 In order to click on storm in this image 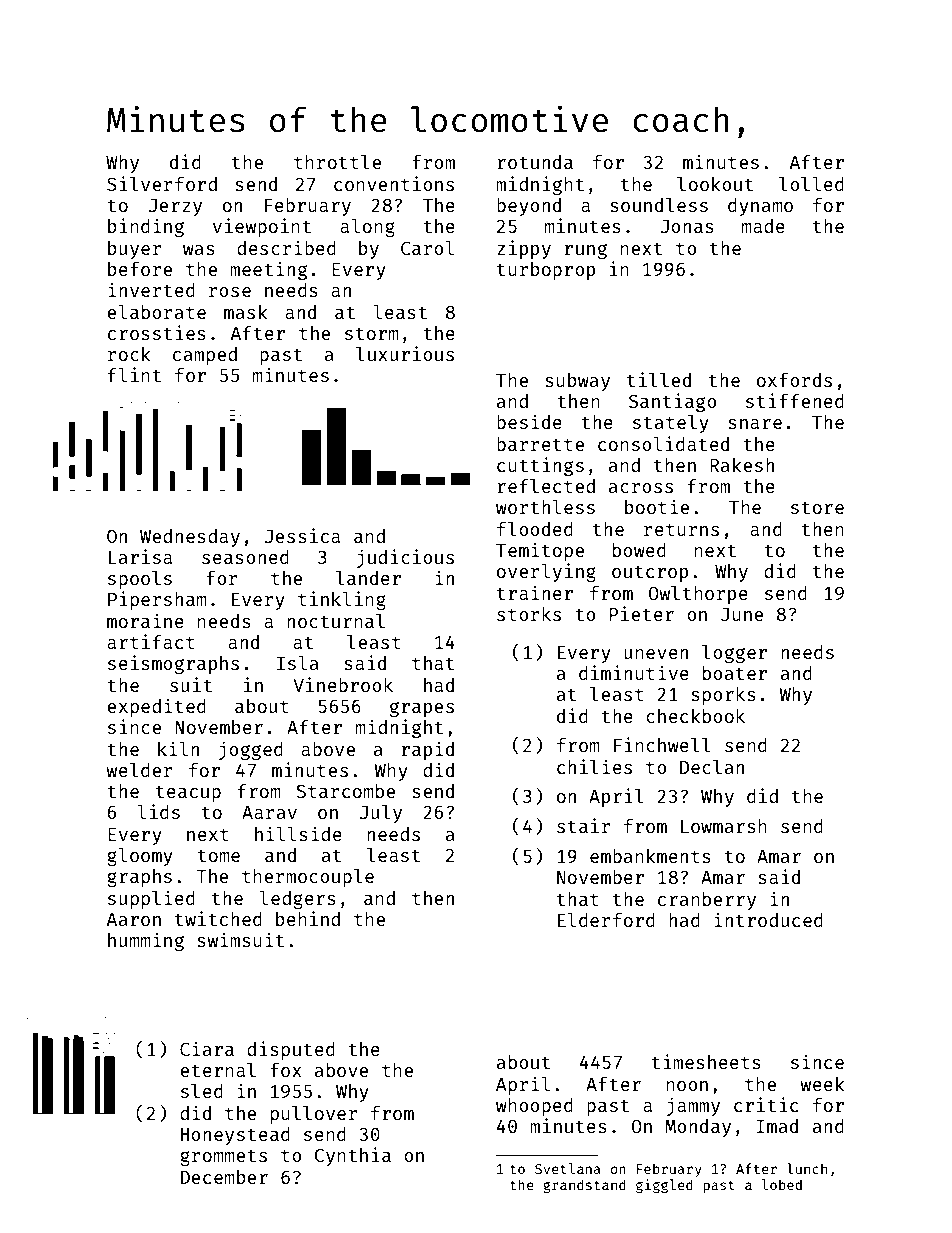, I will do `click(372, 333)`.
